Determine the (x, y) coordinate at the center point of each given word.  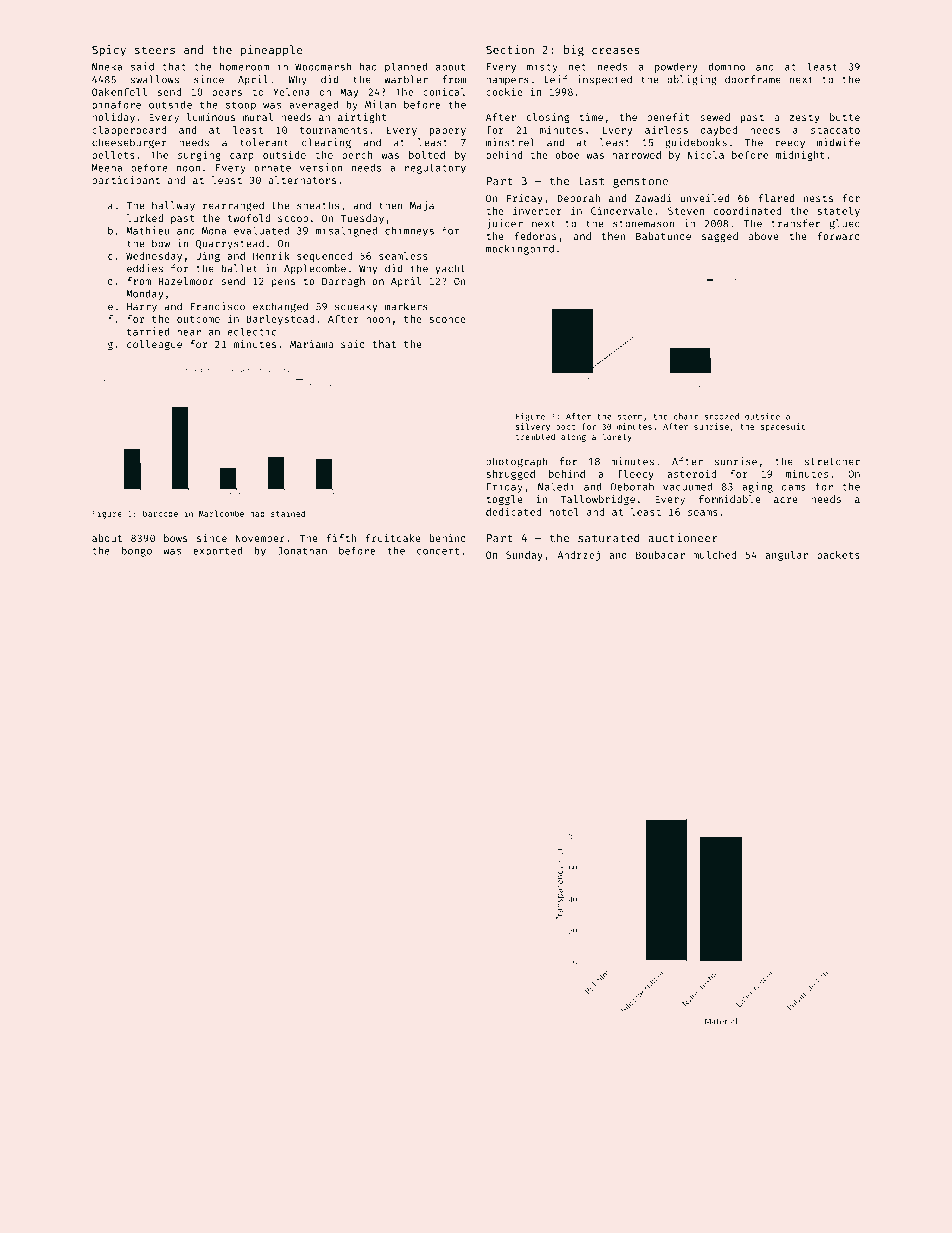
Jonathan (302, 551)
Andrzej (578, 556)
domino (727, 66)
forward (838, 236)
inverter (537, 211)
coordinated (747, 210)
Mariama (311, 344)
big (574, 51)
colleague (154, 345)
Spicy (109, 51)
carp (242, 157)
